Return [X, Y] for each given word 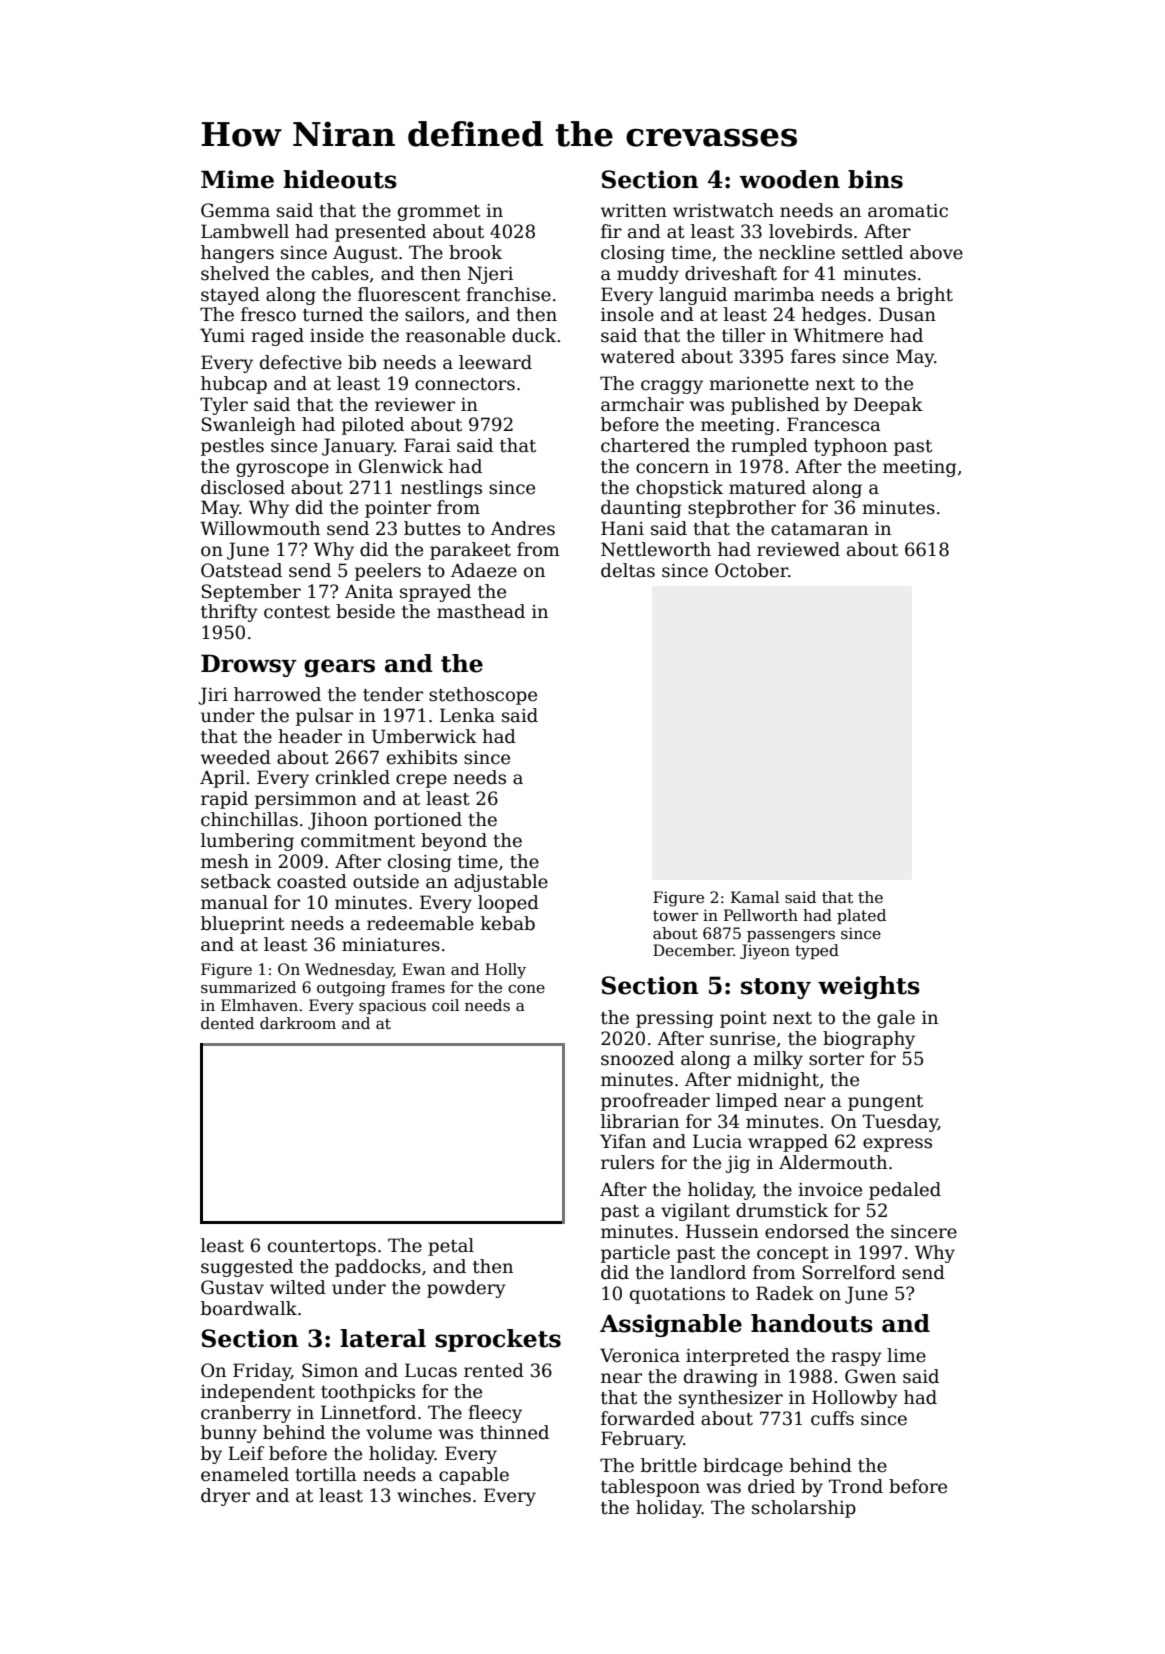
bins [875, 179]
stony [776, 988]
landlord [708, 1272]
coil [445, 1005]
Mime [237, 179]
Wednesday [349, 971]
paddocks [378, 1268]
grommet [439, 213]
